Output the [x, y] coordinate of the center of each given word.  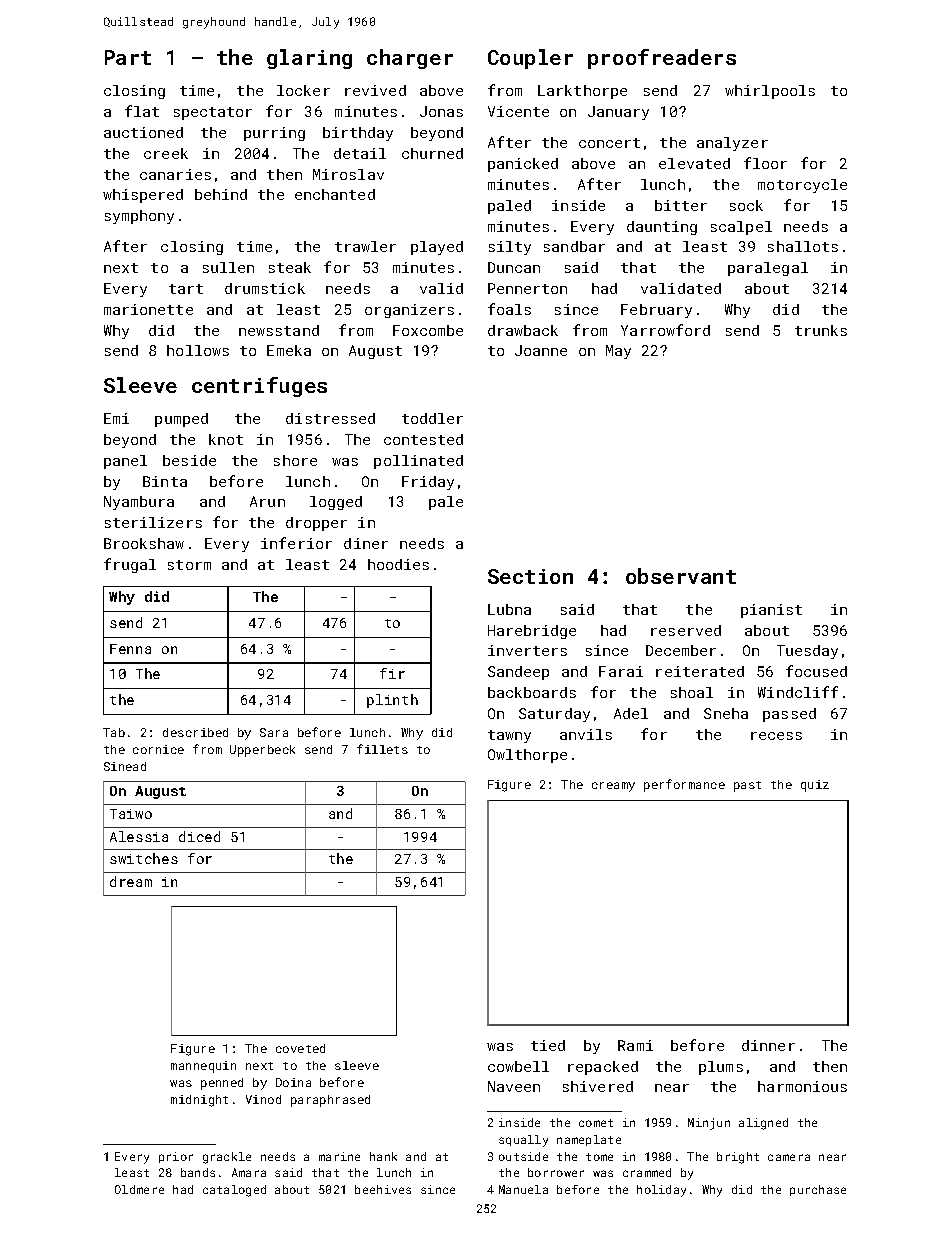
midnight [199, 1101]
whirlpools [770, 92]
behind [221, 194]
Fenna [130, 649]
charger [410, 59]
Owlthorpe [527, 756]
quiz [815, 786]
